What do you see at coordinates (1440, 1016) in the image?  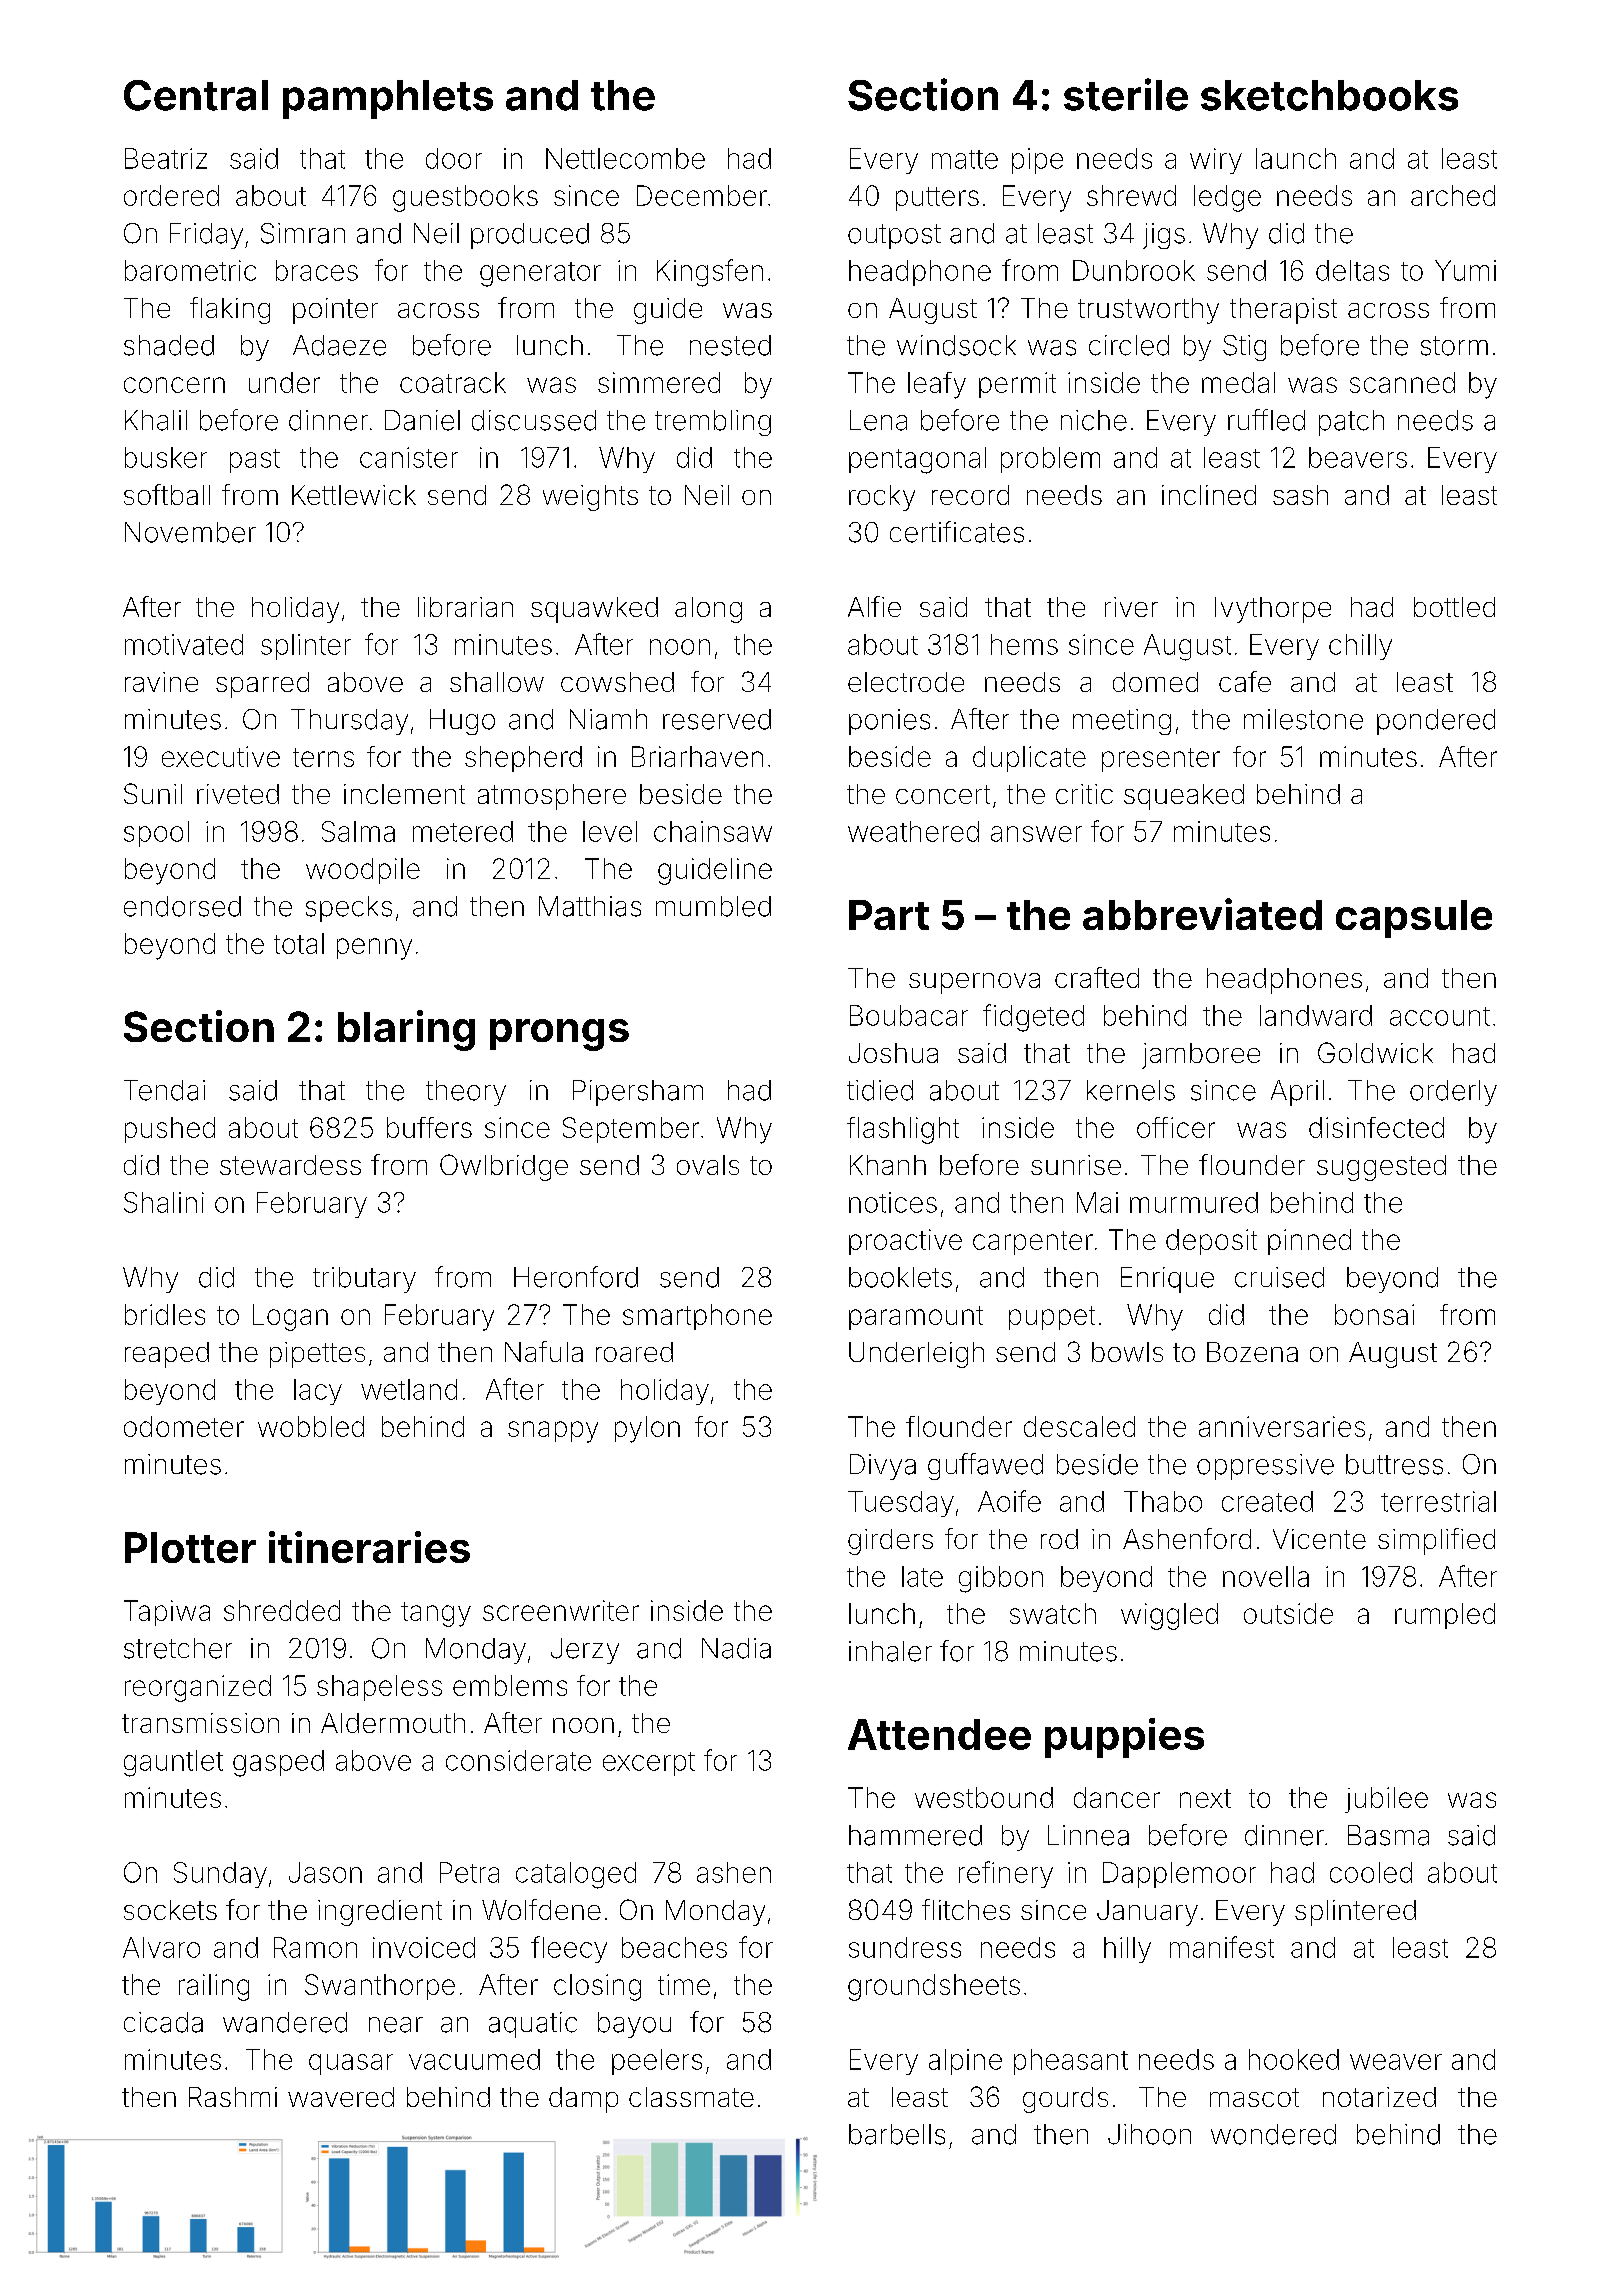 I see `account` at bounding box center [1440, 1016].
